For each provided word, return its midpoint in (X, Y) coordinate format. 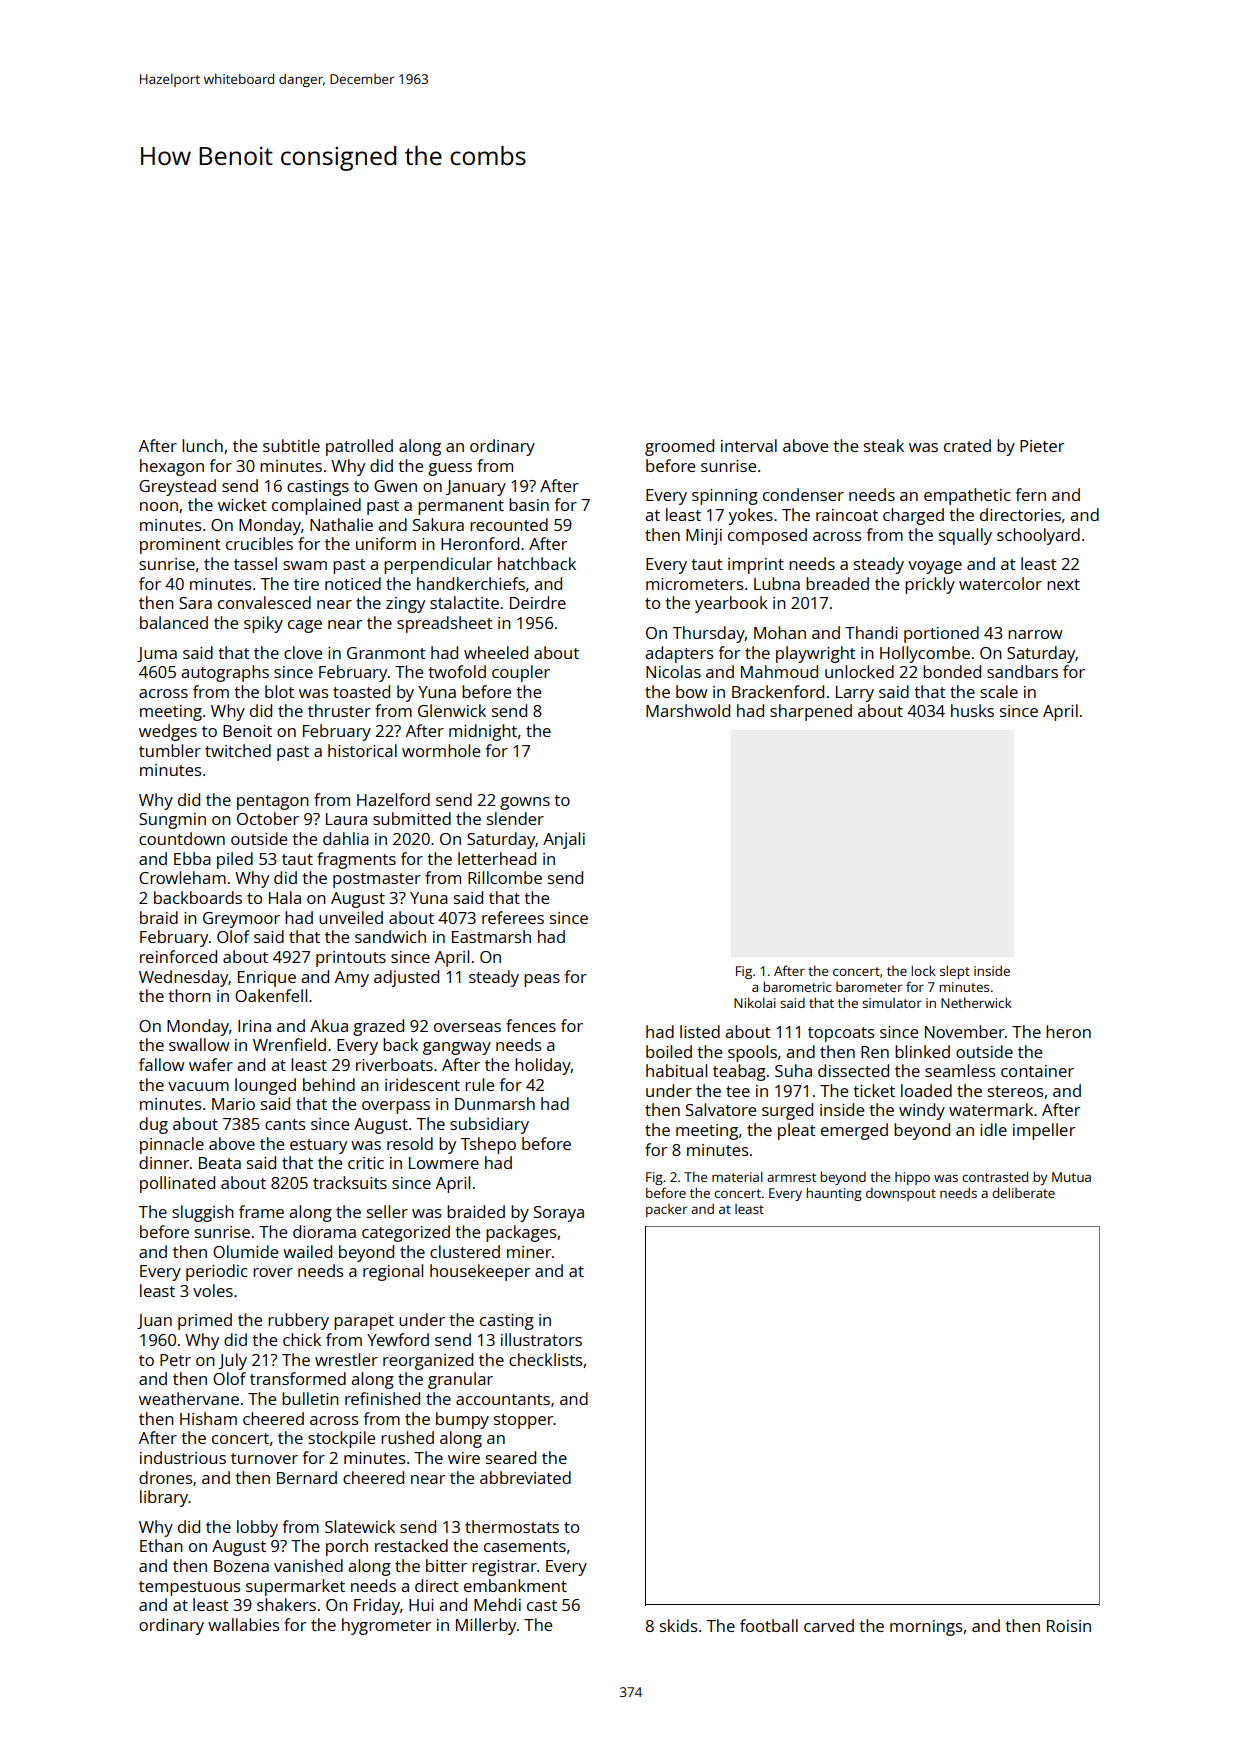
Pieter (1042, 446)
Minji (704, 536)
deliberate (1023, 1192)
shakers (286, 1604)
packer (666, 1210)
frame (261, 1211)
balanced (174, 622)
